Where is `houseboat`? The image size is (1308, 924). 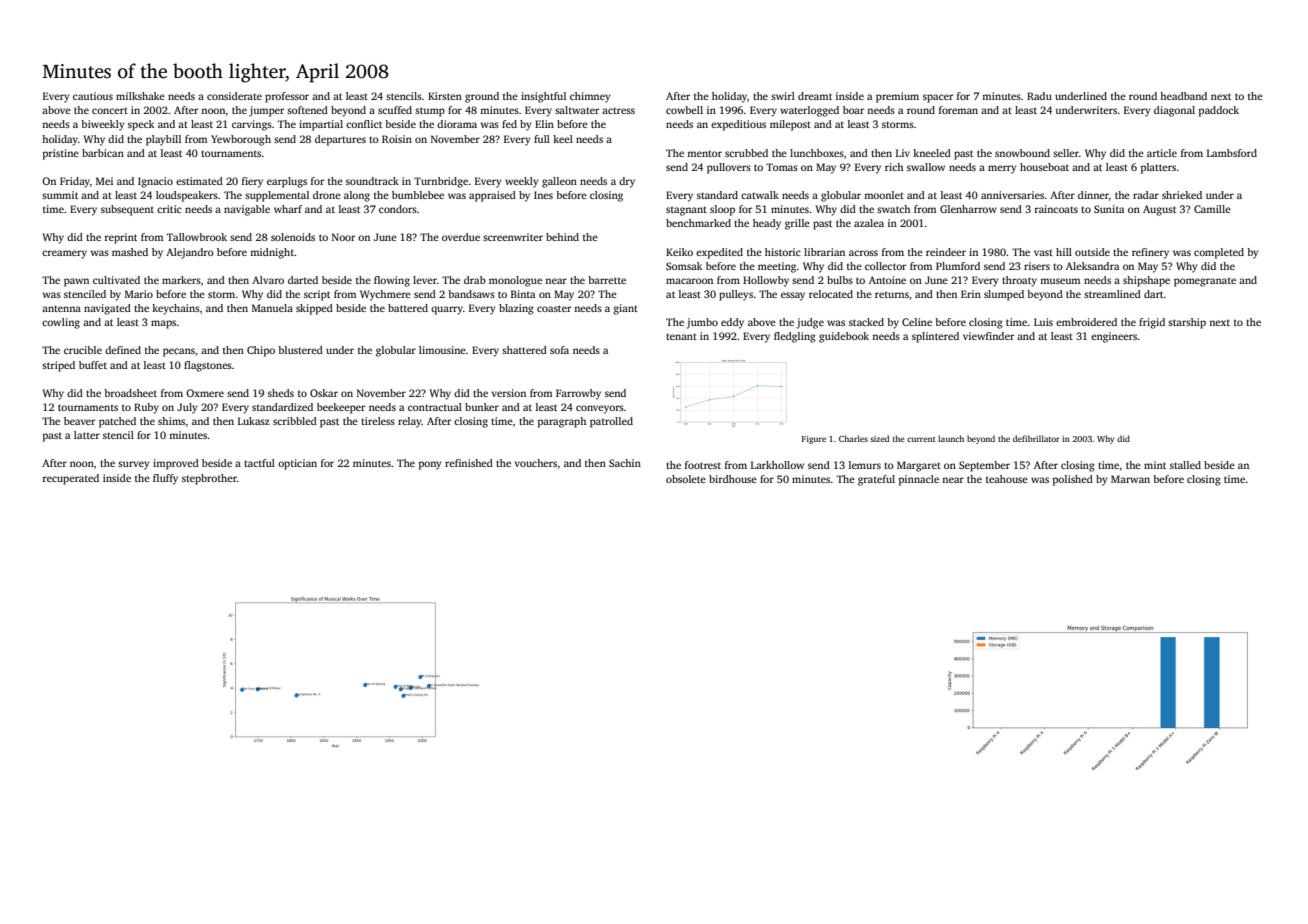 houseboat is located at coordinates (1044, 167).
